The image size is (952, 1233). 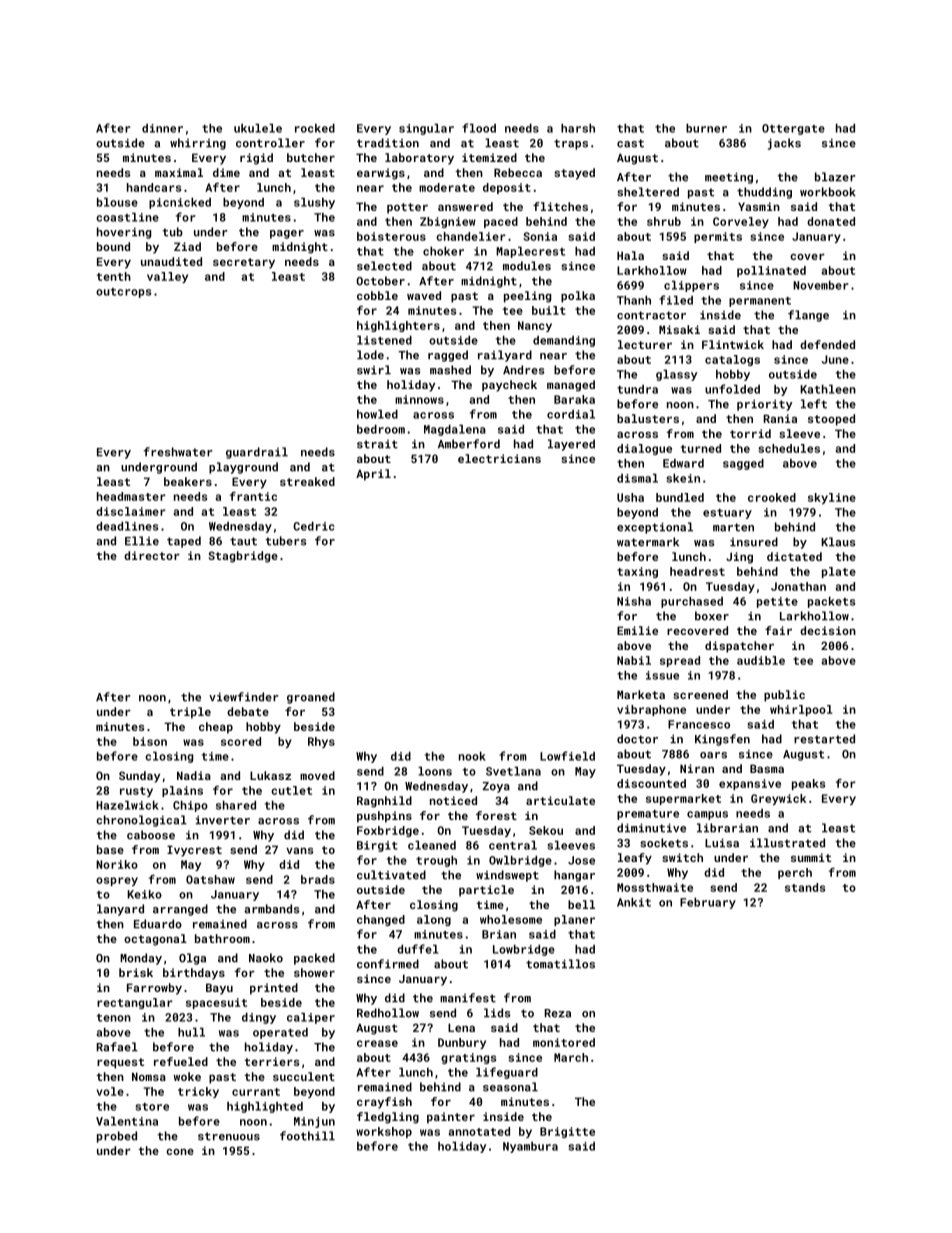 What do you see at coordinates (286, 541) in the page?
I see `tubers` at bounding box center [286, 541].
